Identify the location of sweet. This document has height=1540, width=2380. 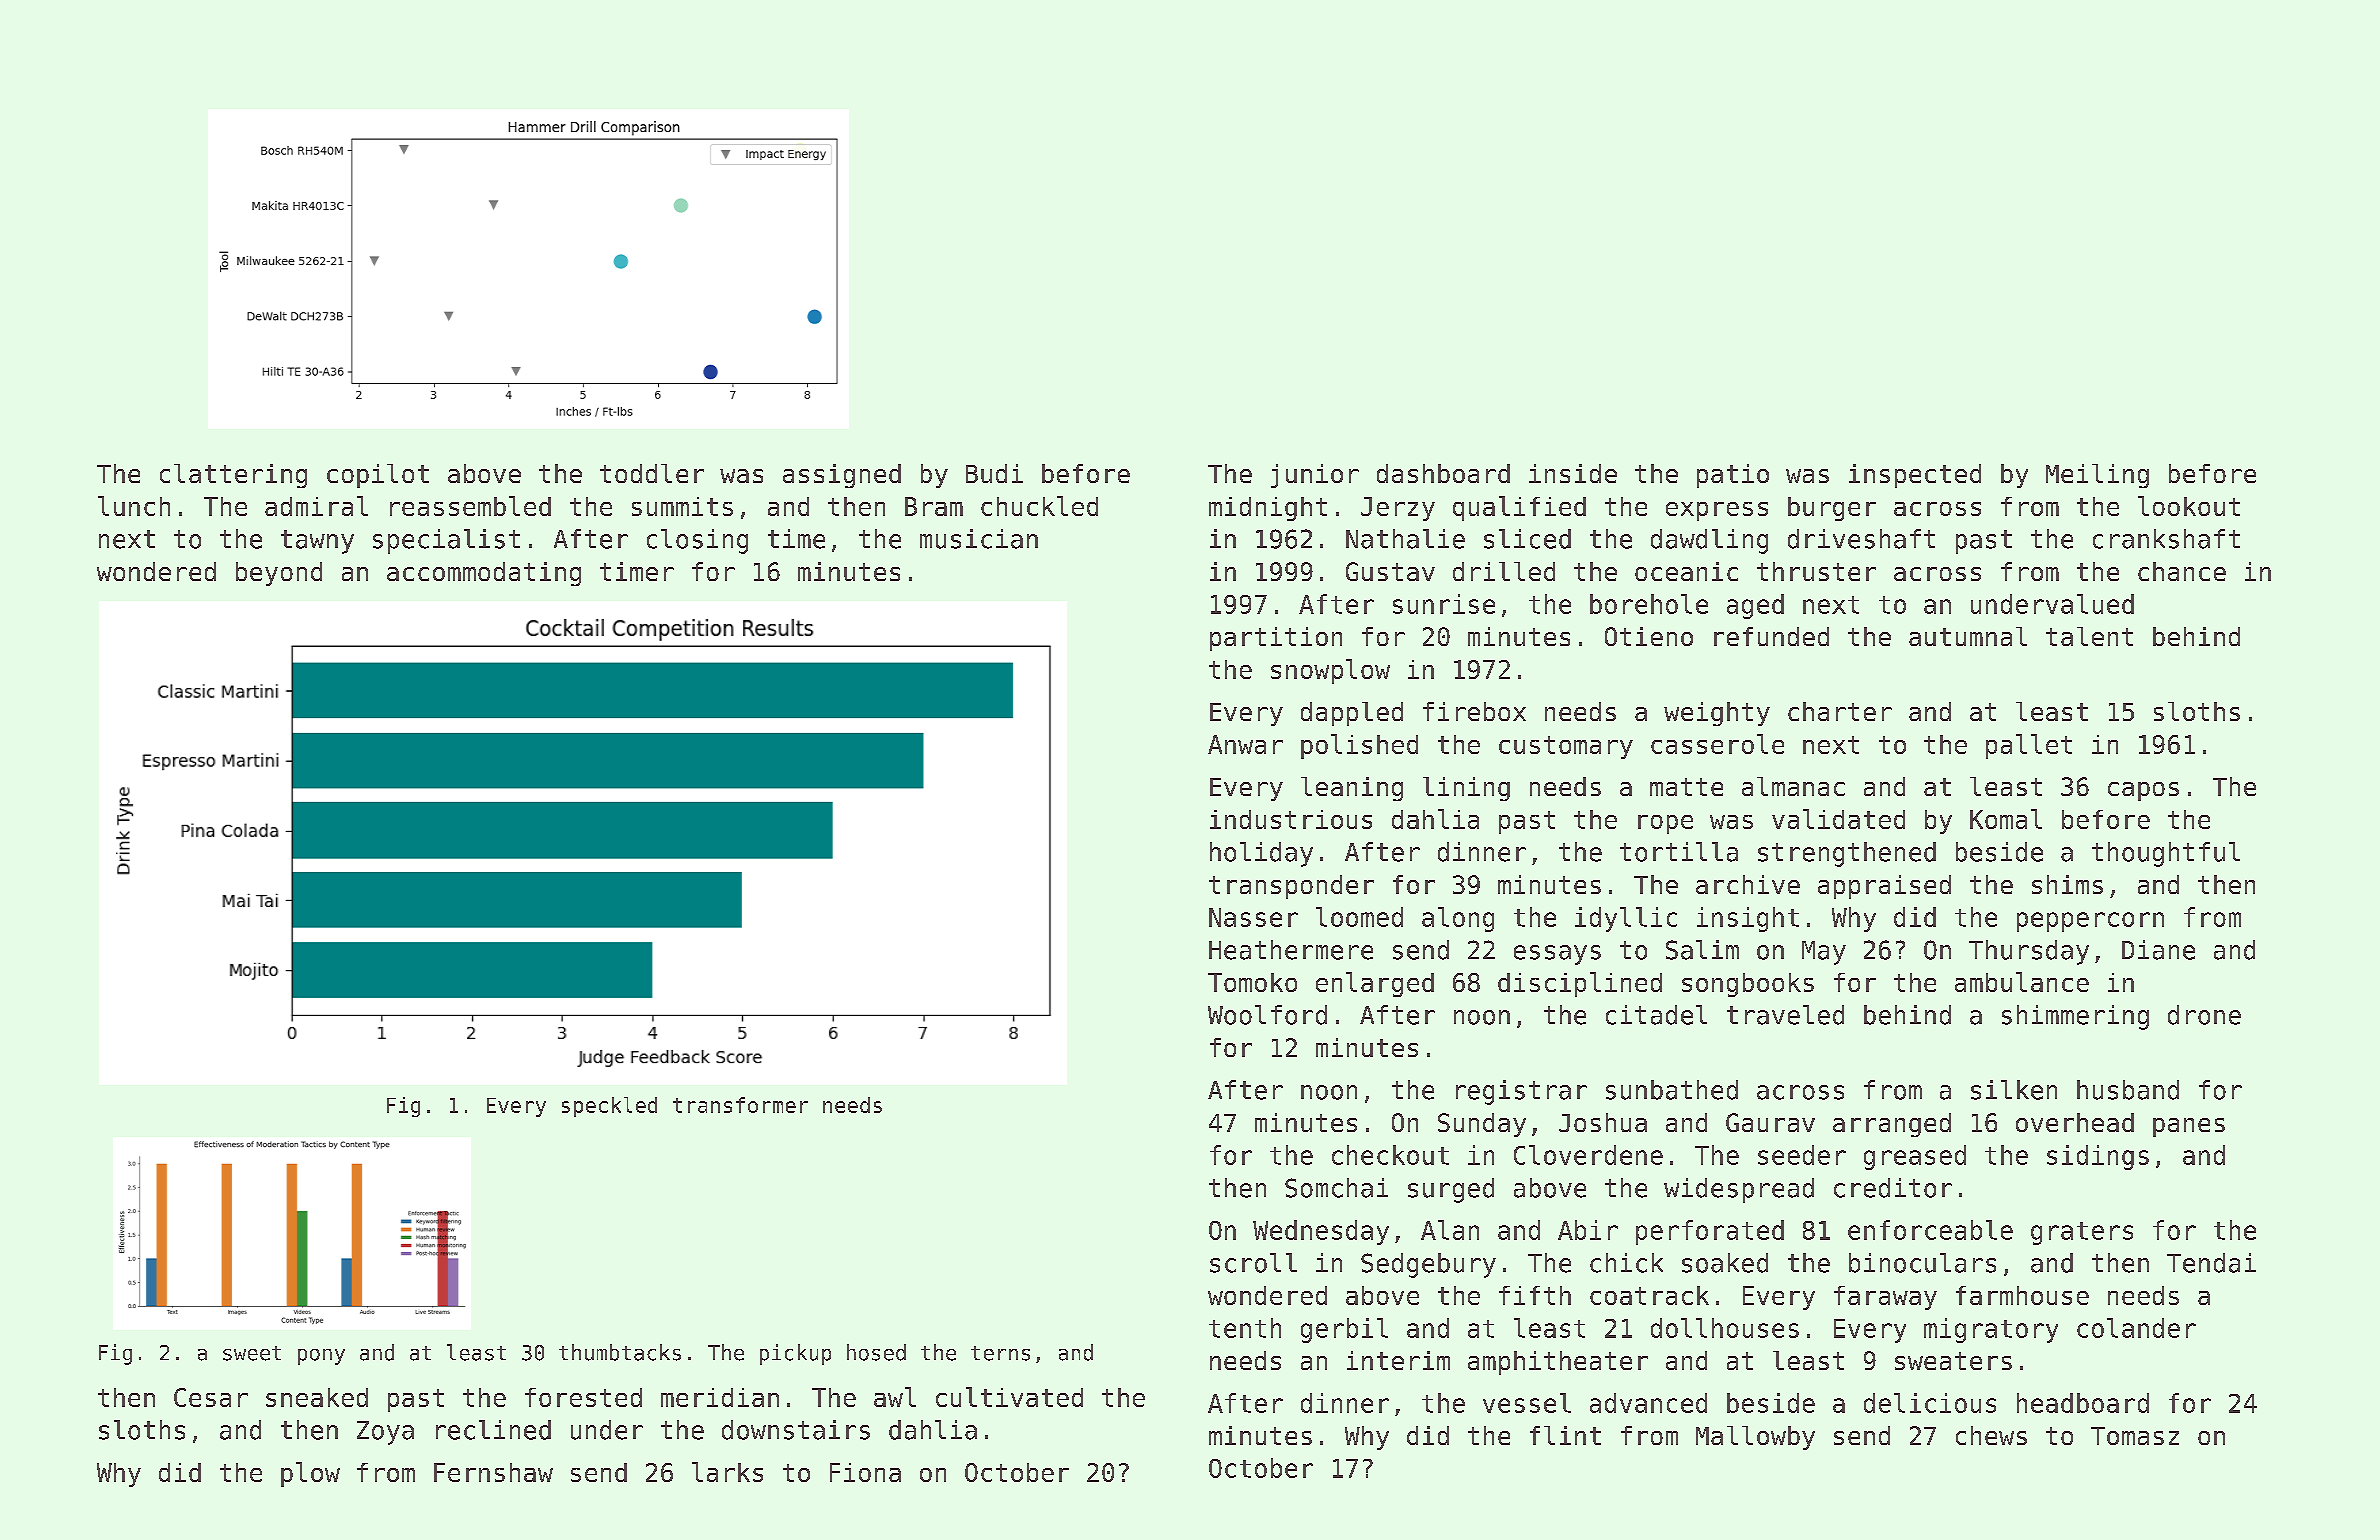
(252, 1353).
